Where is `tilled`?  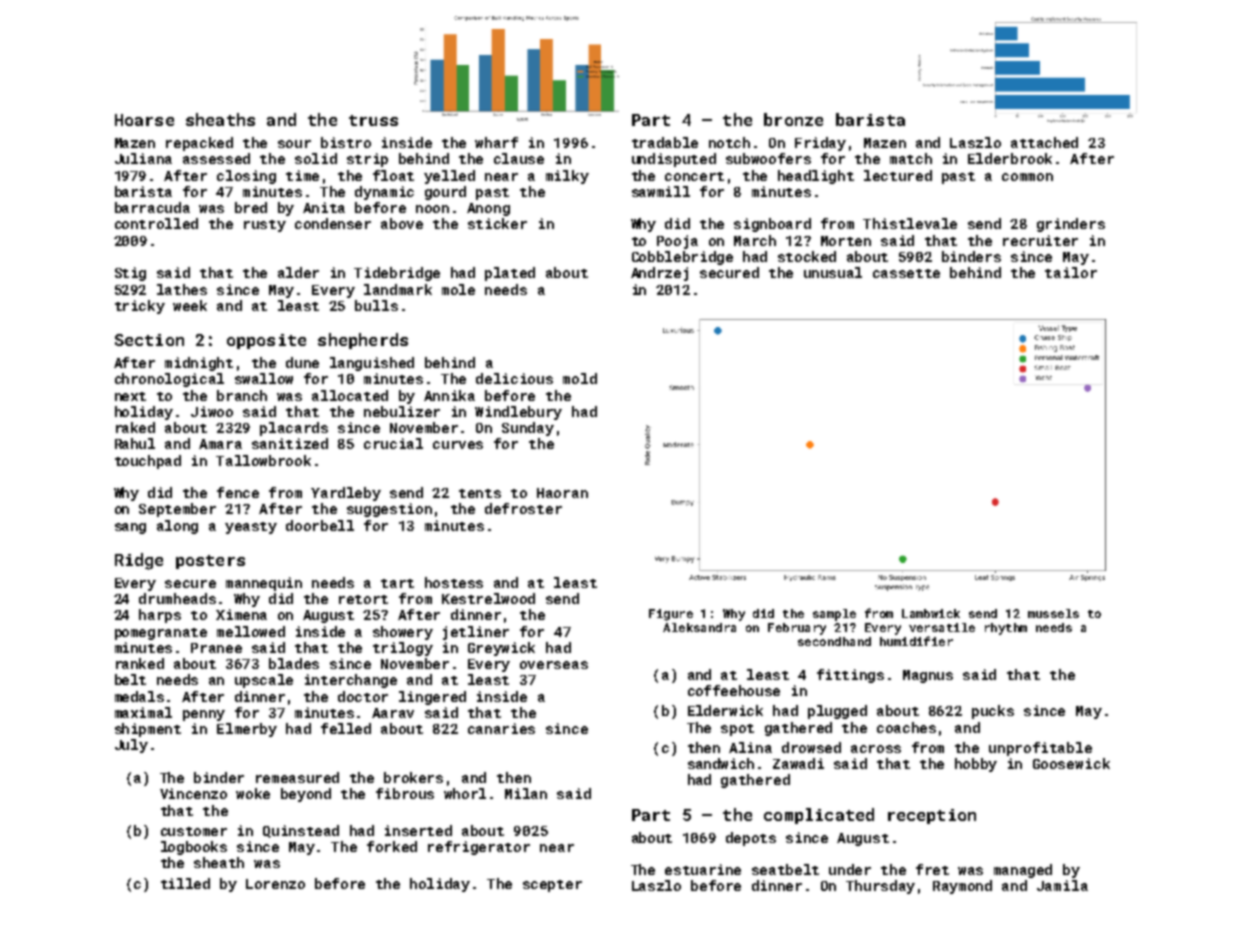
tilled is located at coordinates (185, 883).
